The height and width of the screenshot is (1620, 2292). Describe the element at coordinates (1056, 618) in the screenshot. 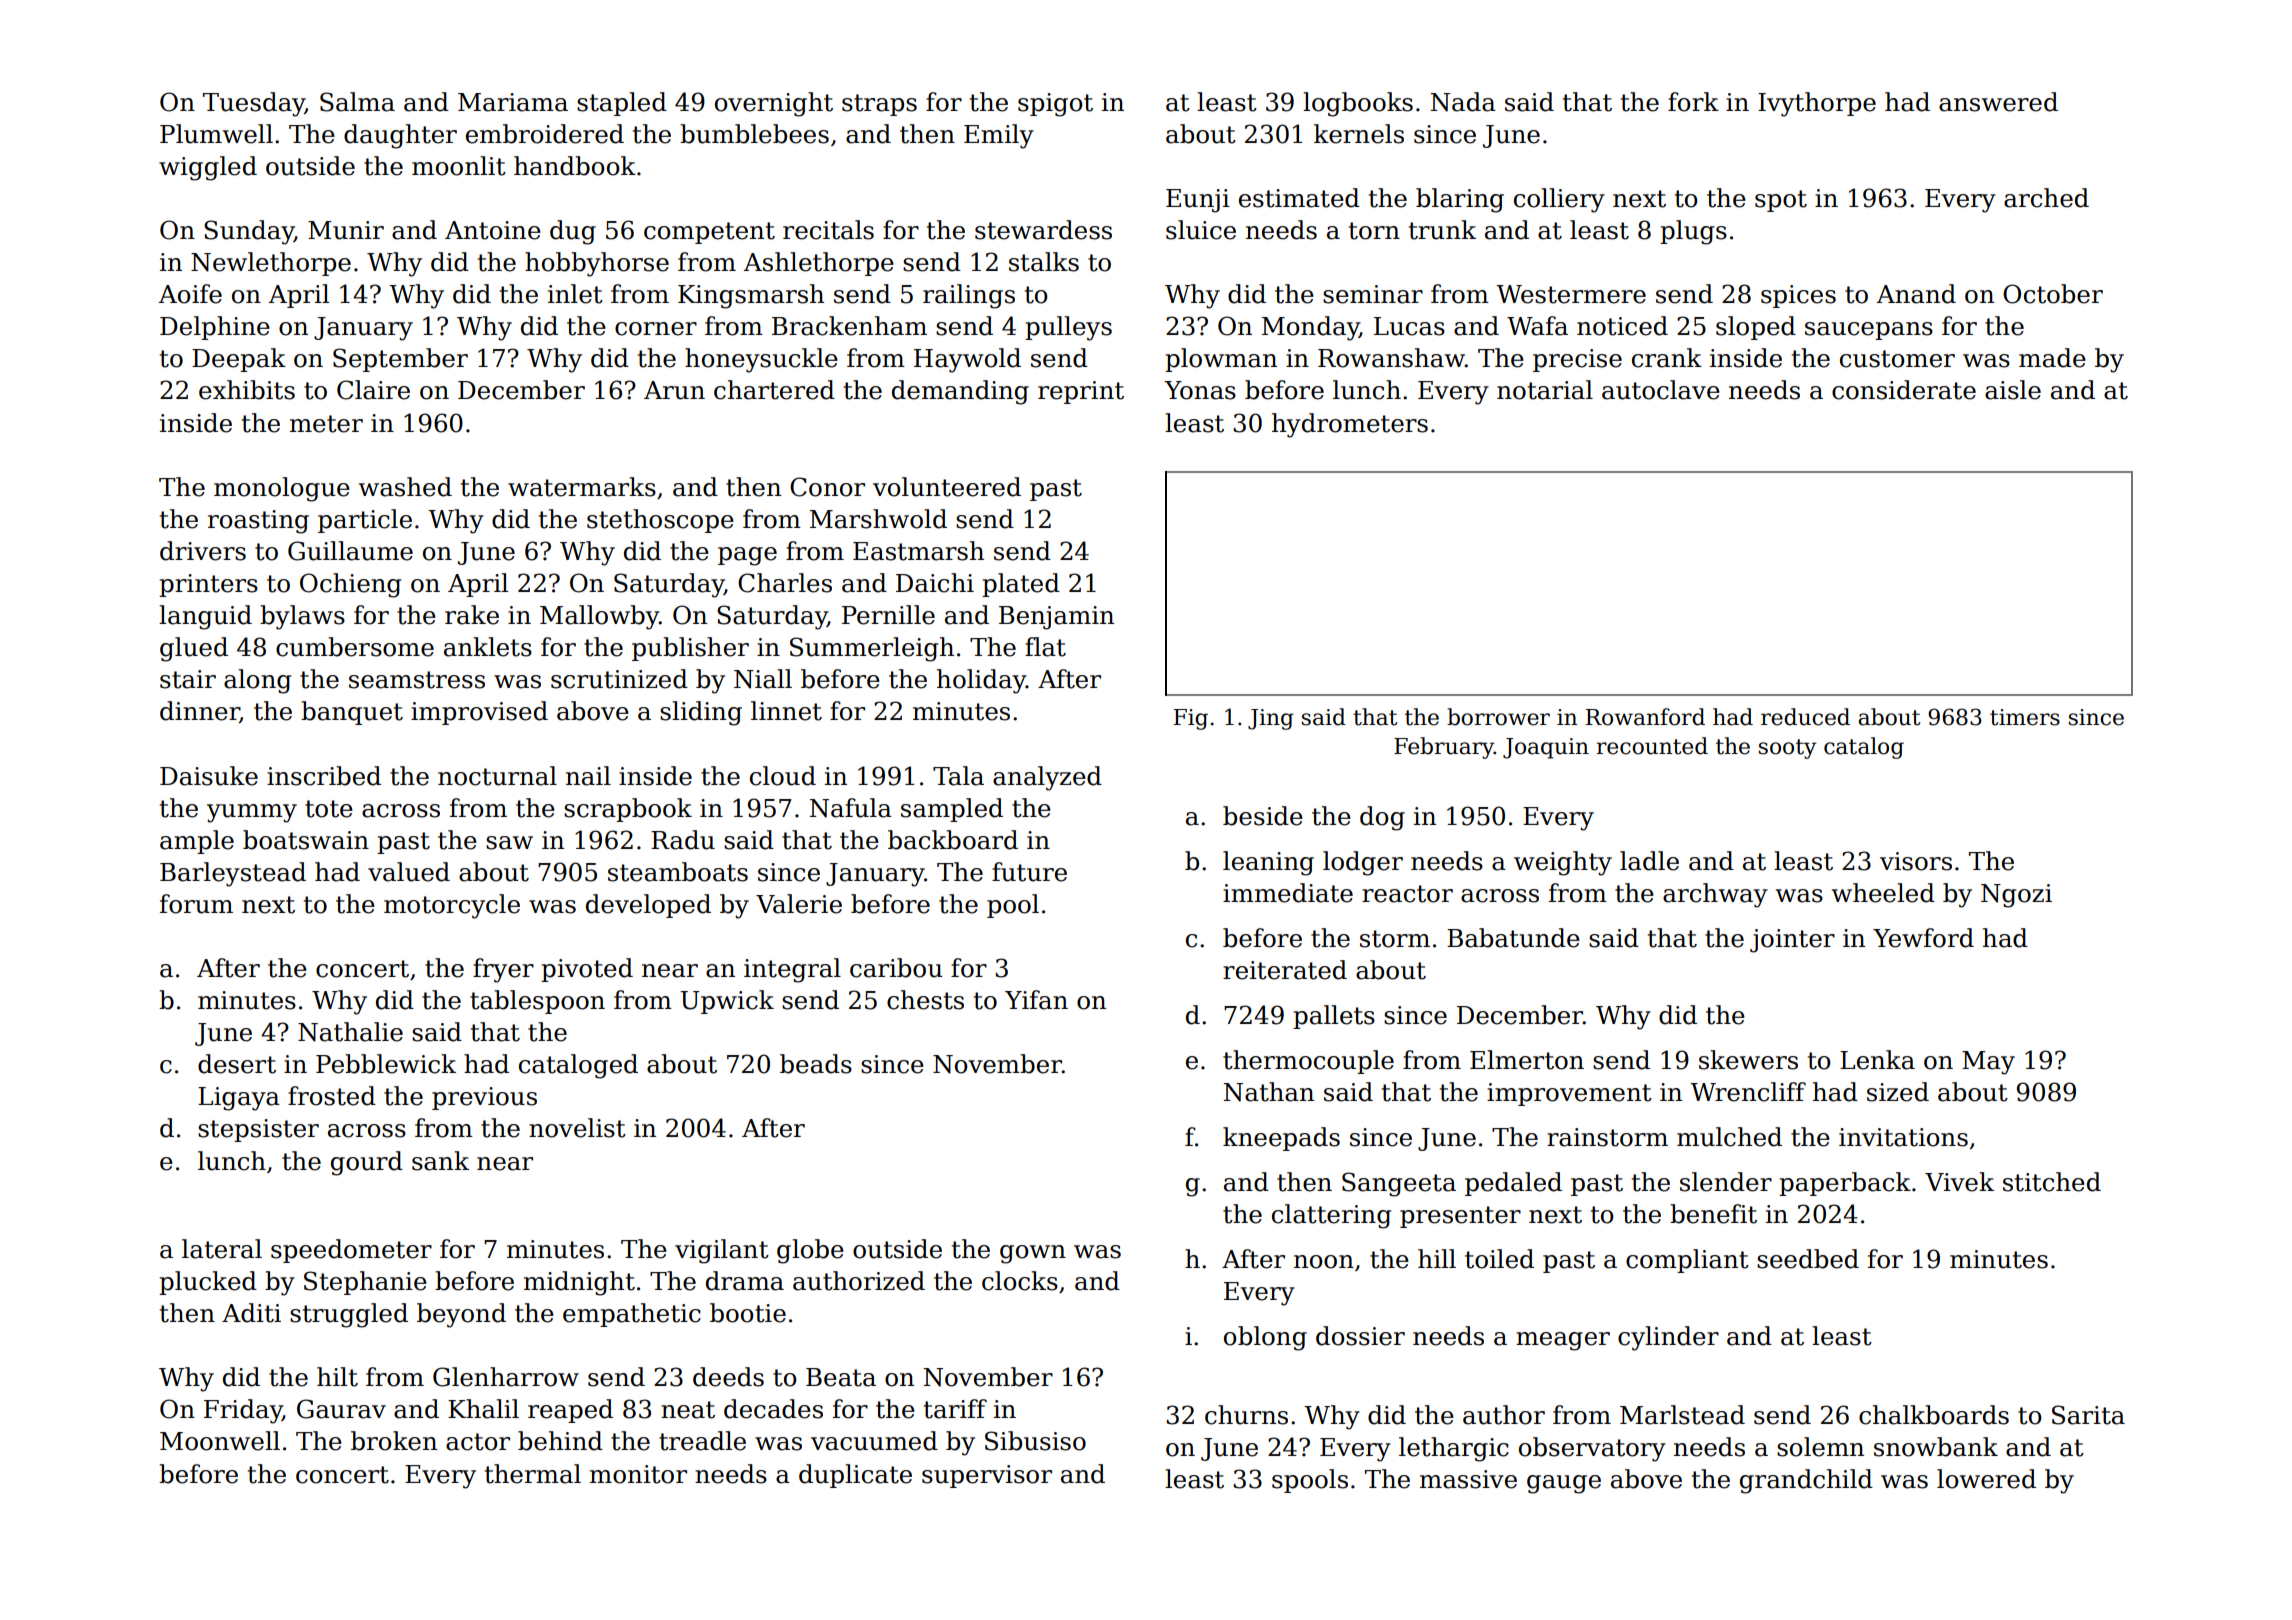

I see `Benjamin` at that location.
